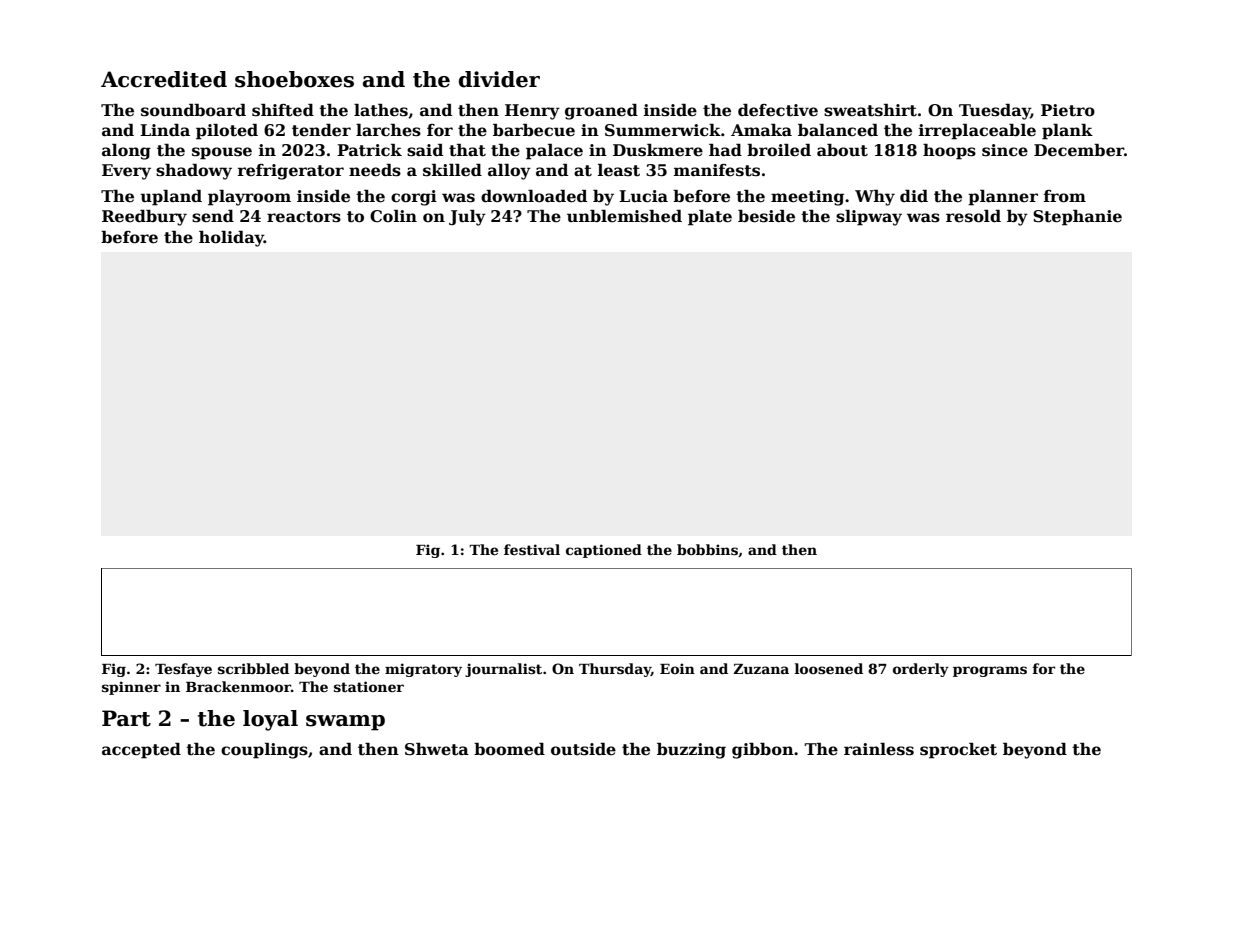  Describe the element at coordinates (990, 671) in the document. I see `programs` at that location.
